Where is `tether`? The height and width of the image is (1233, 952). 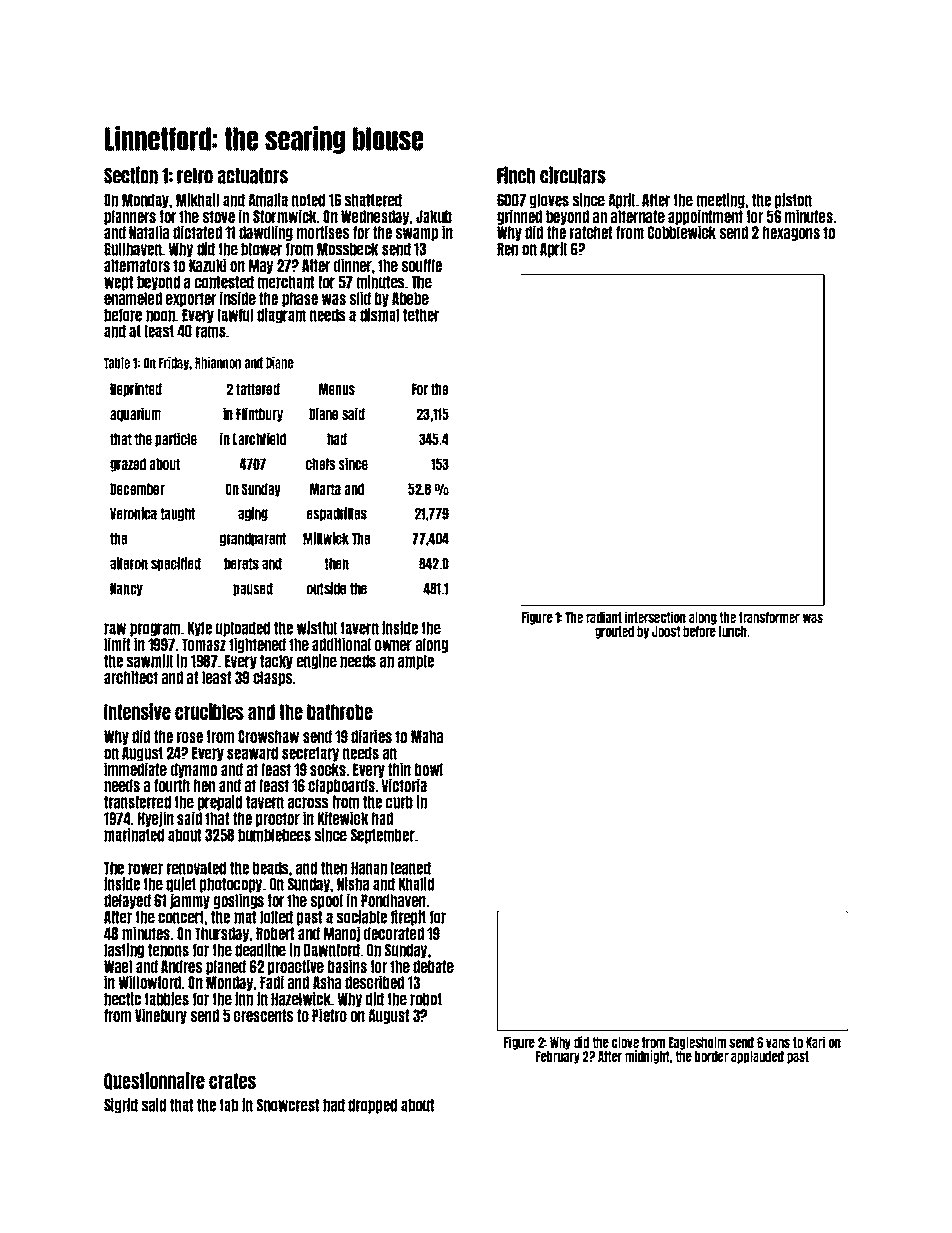
tether is located at coordinates (421, 315).
